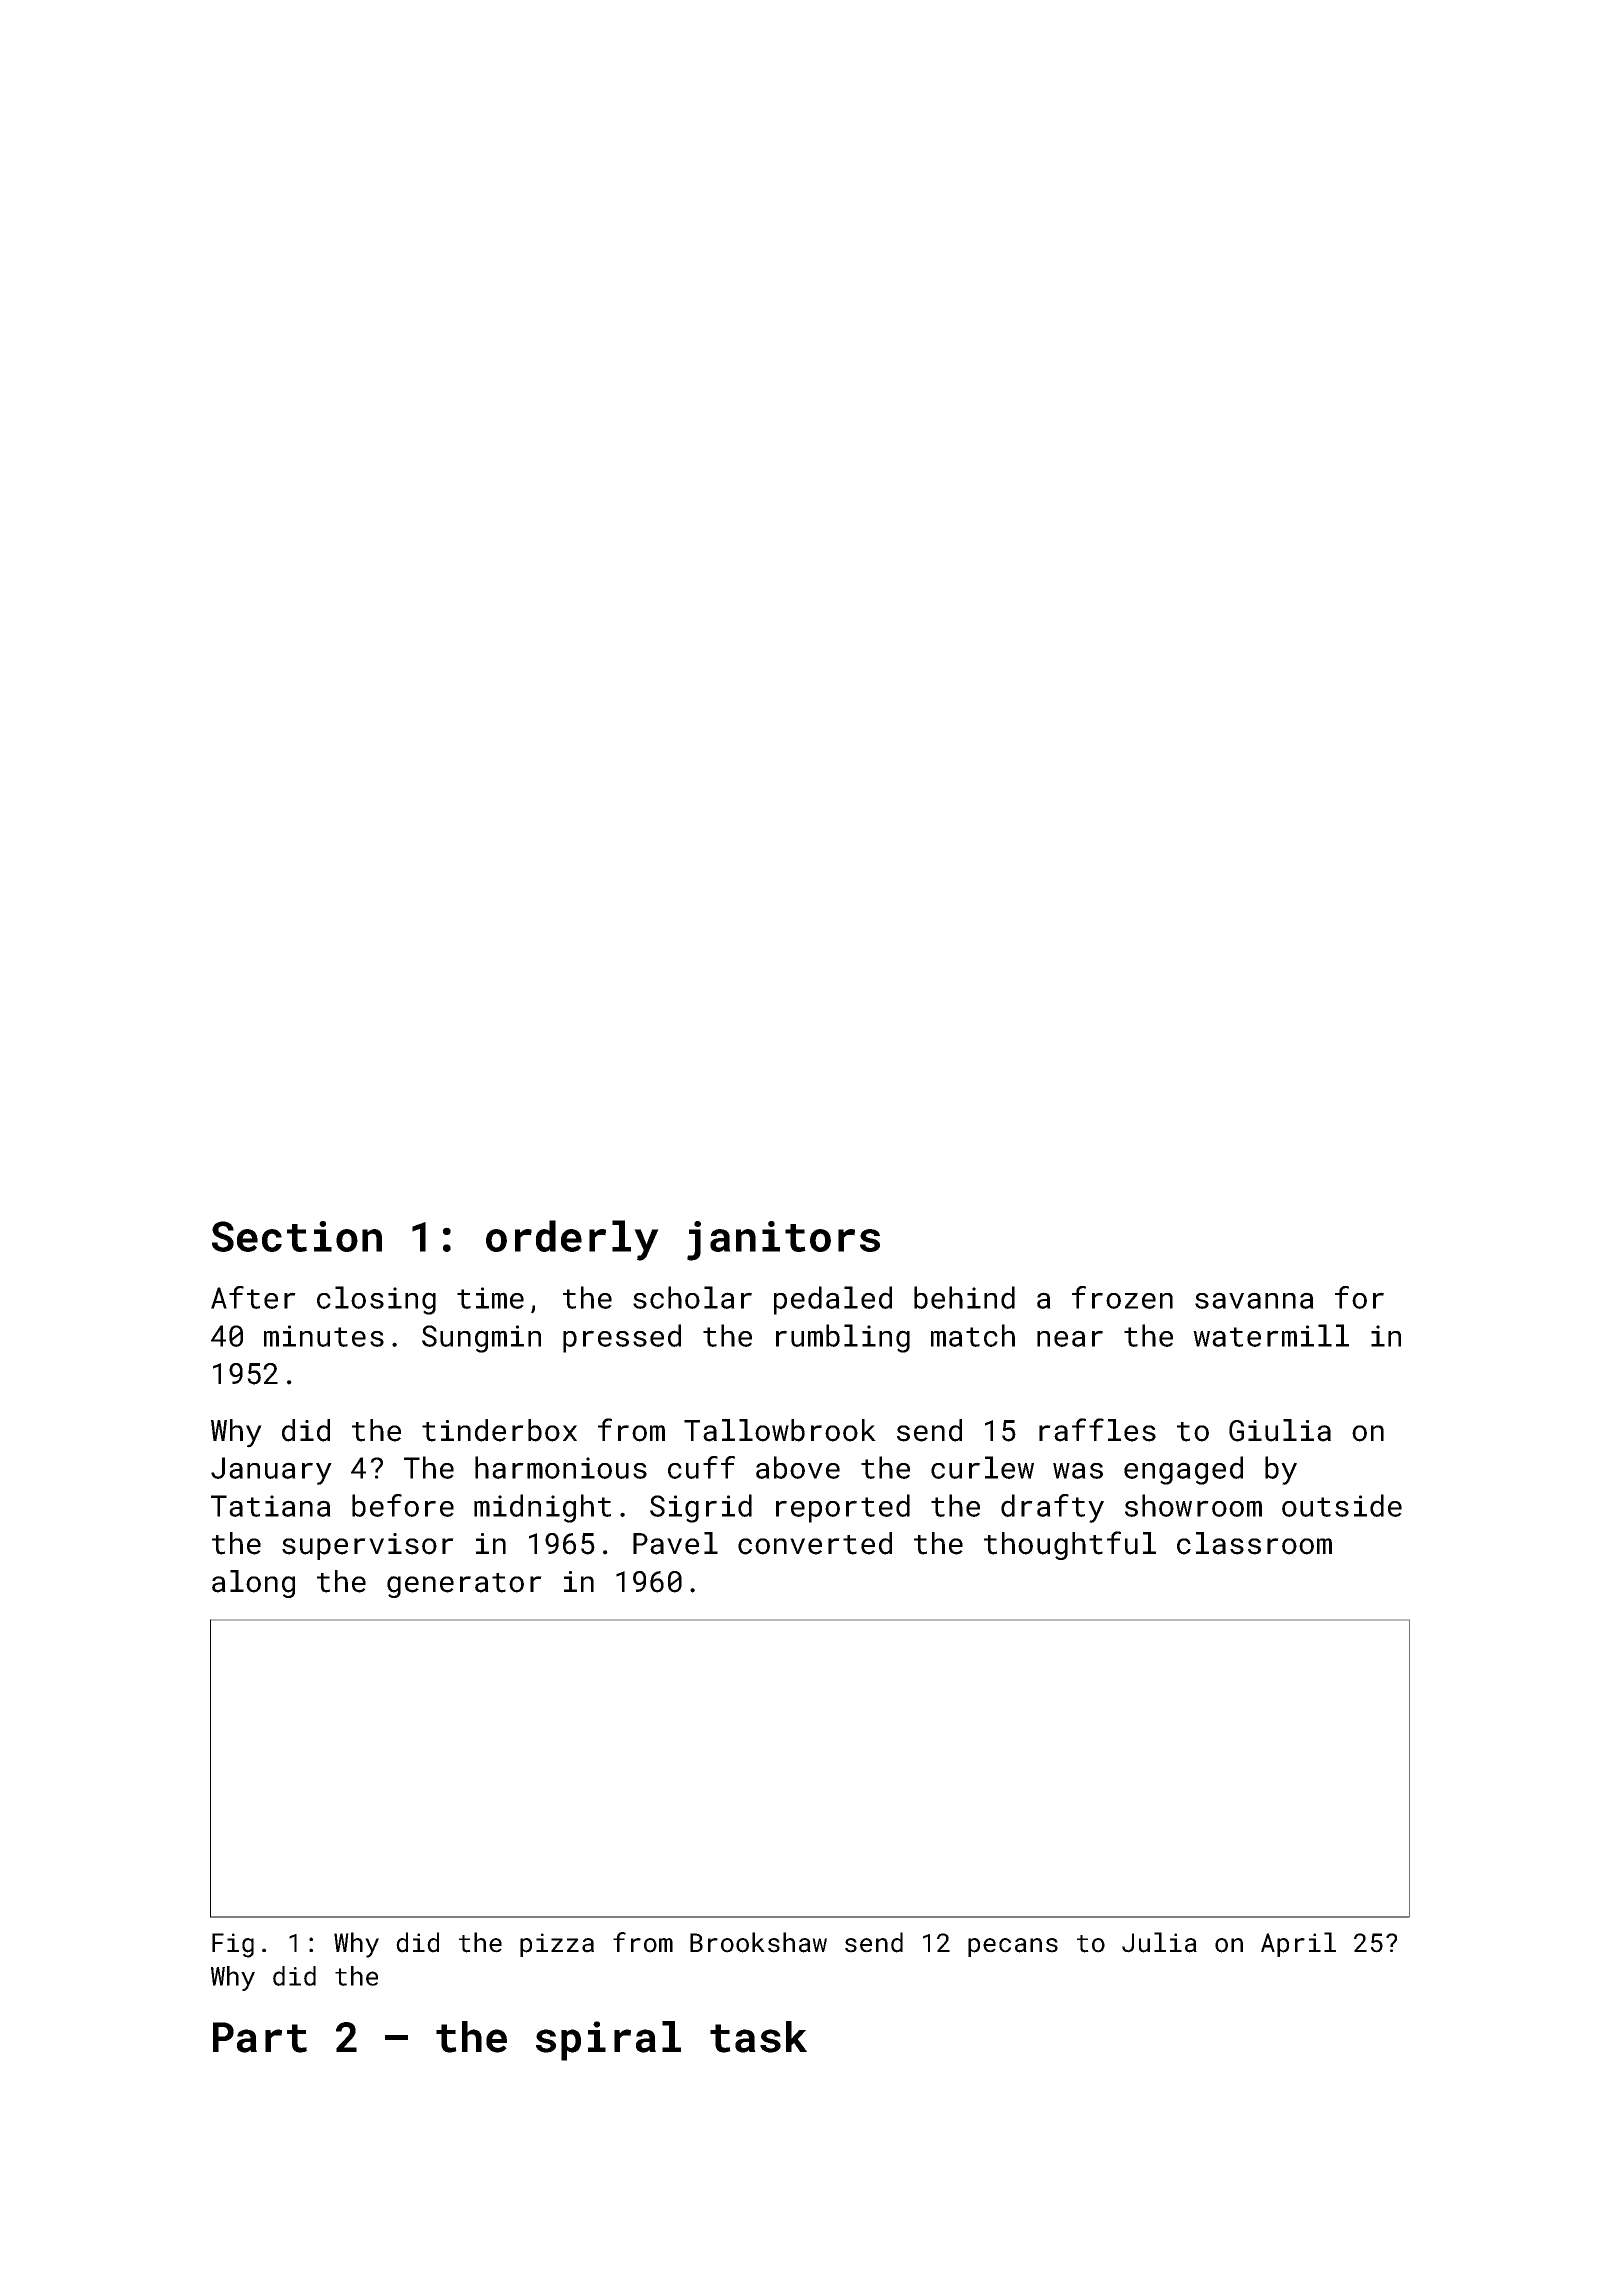  I want to click on savanna, so click(1254, 1300).
